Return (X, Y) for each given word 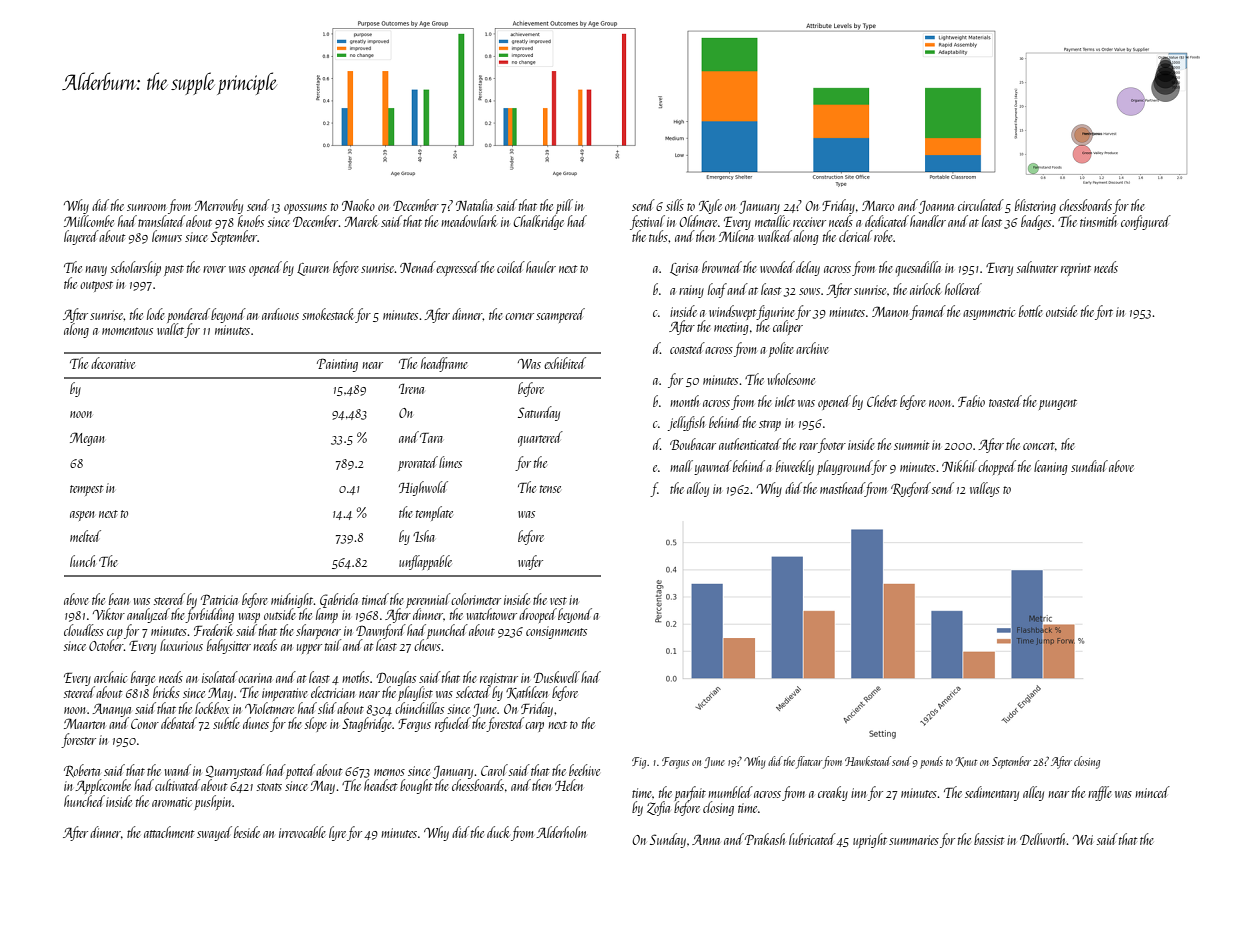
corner (519, 316)
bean (119, 599)
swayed (214, 833)
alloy (698, 489)
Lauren (313, 269)
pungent (1058, 404)
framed (928, 312)
